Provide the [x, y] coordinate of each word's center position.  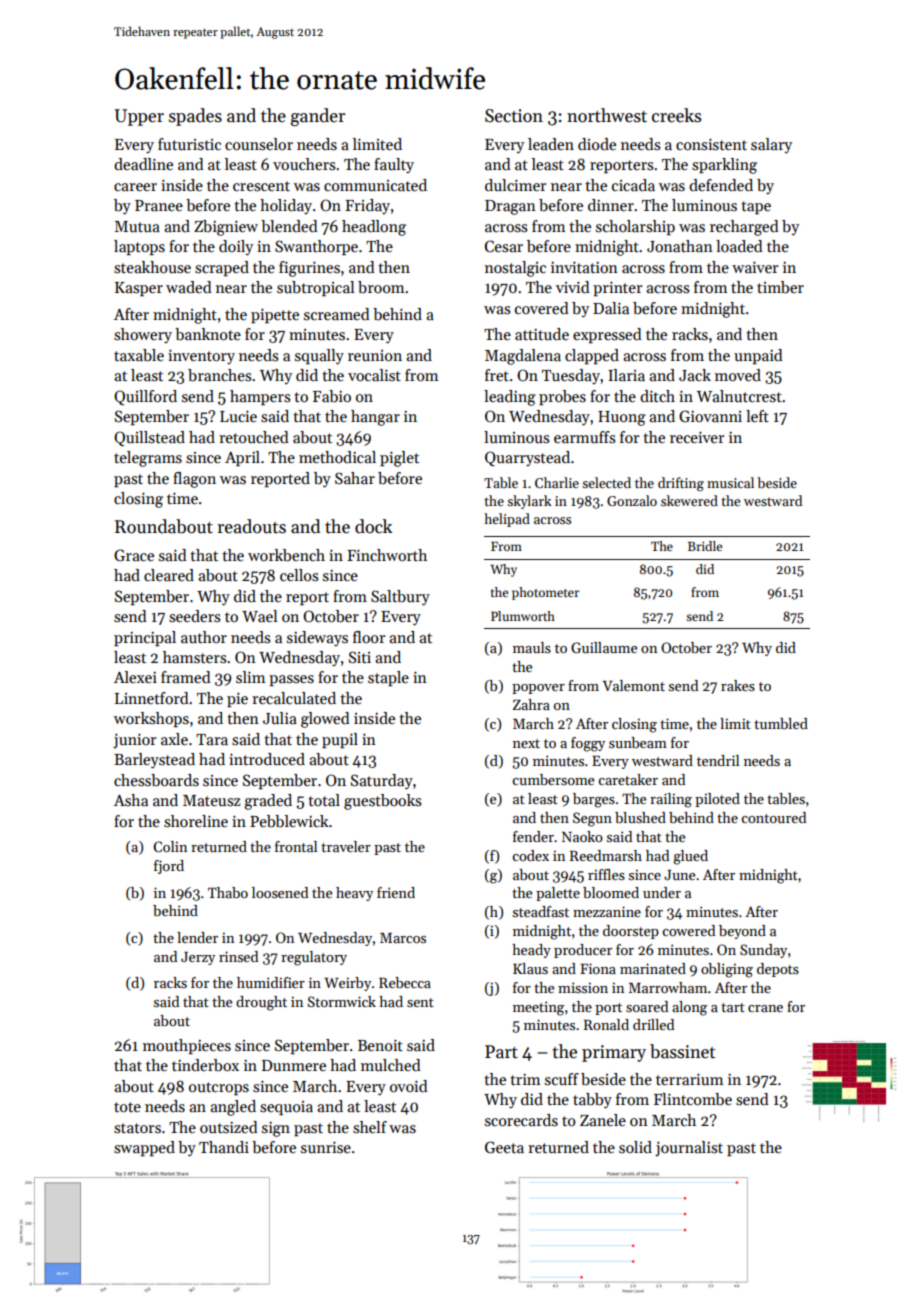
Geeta [504, 1147]
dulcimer [516, 185]
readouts [251, 526]
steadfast [541, 911]
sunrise [326, 1147]
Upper [139, 117]
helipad [507, 520]
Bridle [705, 546]
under [662, 892]
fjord [169, 867]
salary [771, 146]
